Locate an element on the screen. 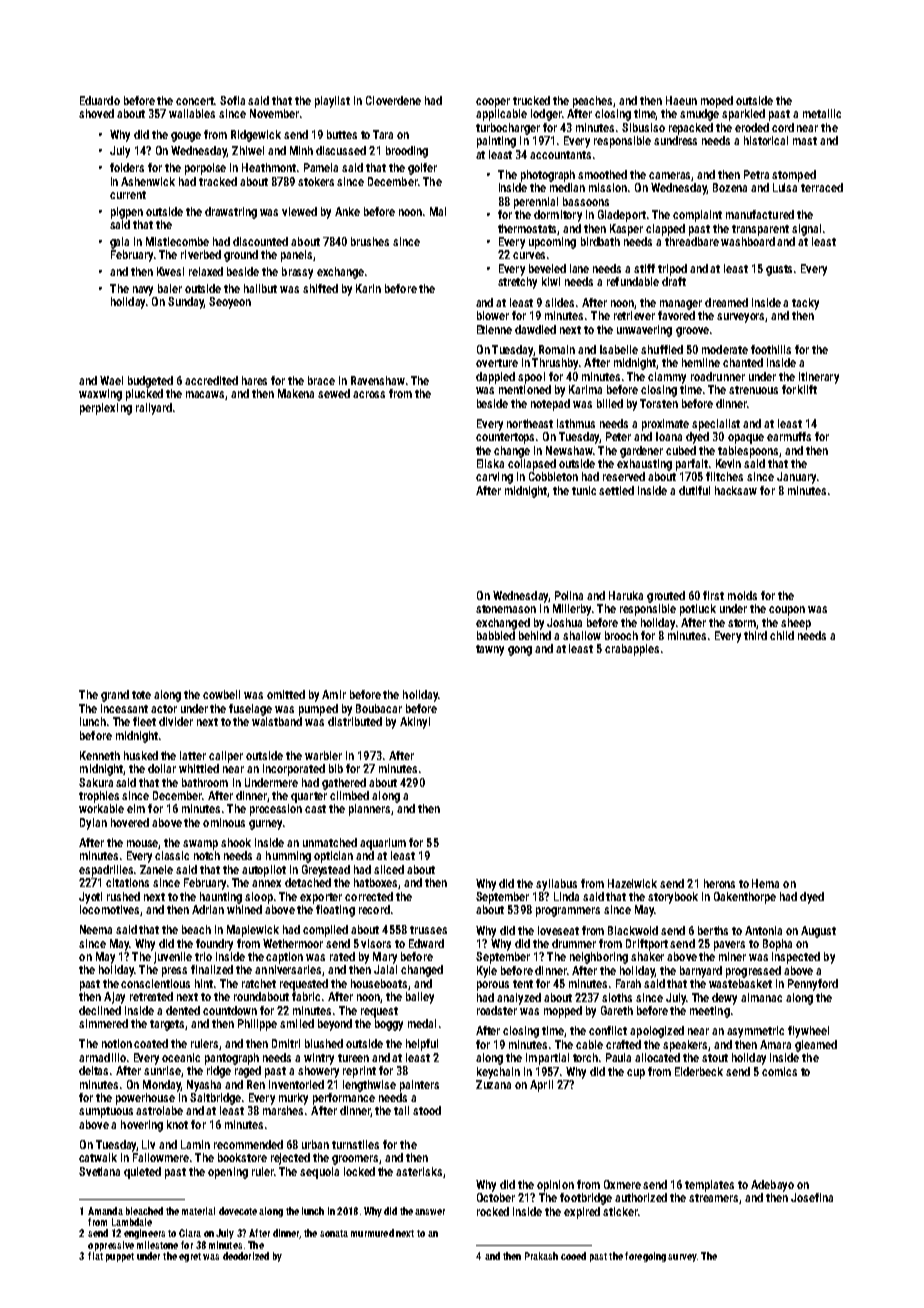  swamp is located at coordinates (200, 845).
